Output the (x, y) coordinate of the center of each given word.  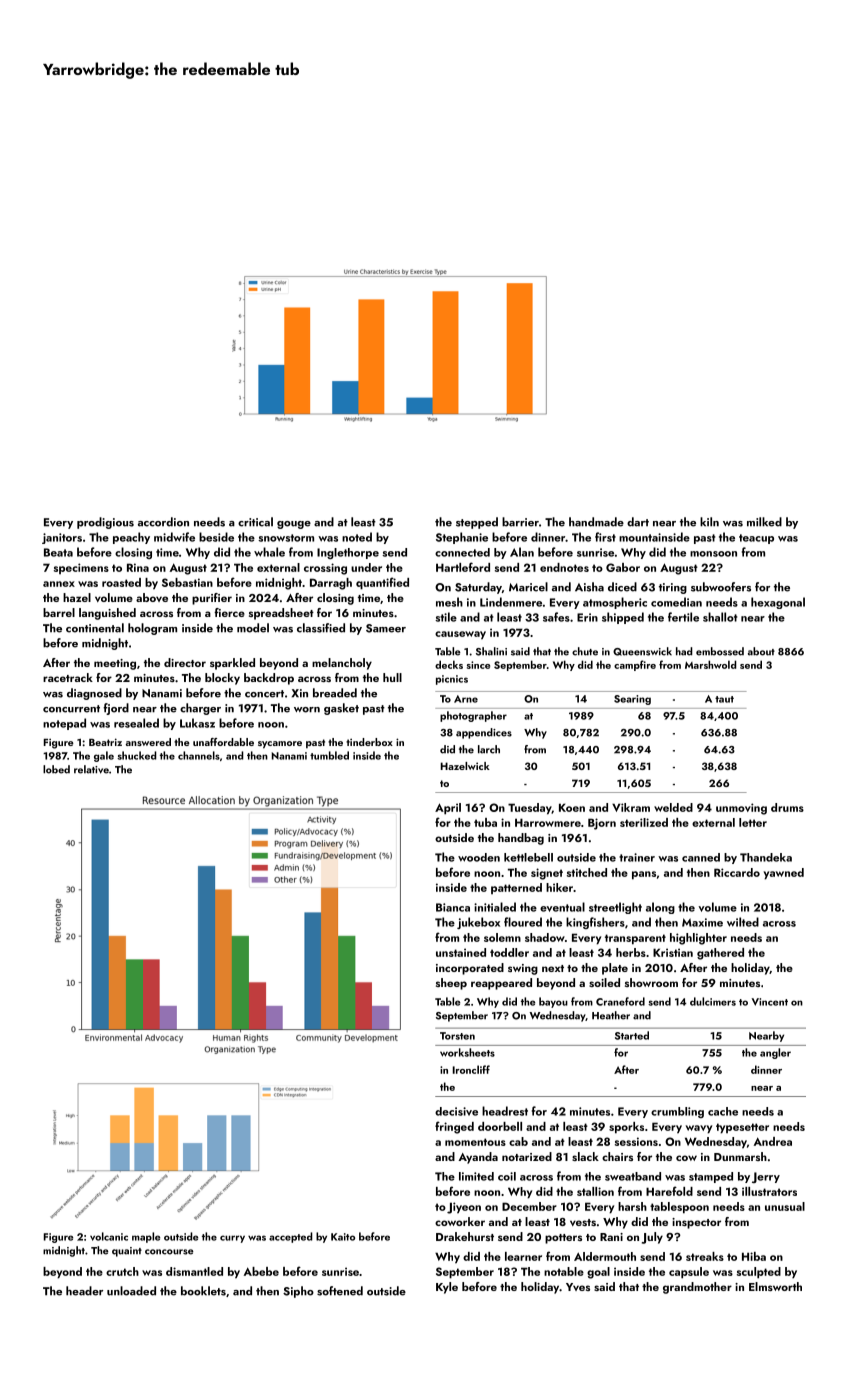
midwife (174, 537)
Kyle (447, 1288)
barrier (520, 522)
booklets (203, 1291)
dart (638, 522)
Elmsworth (775, 1286)
